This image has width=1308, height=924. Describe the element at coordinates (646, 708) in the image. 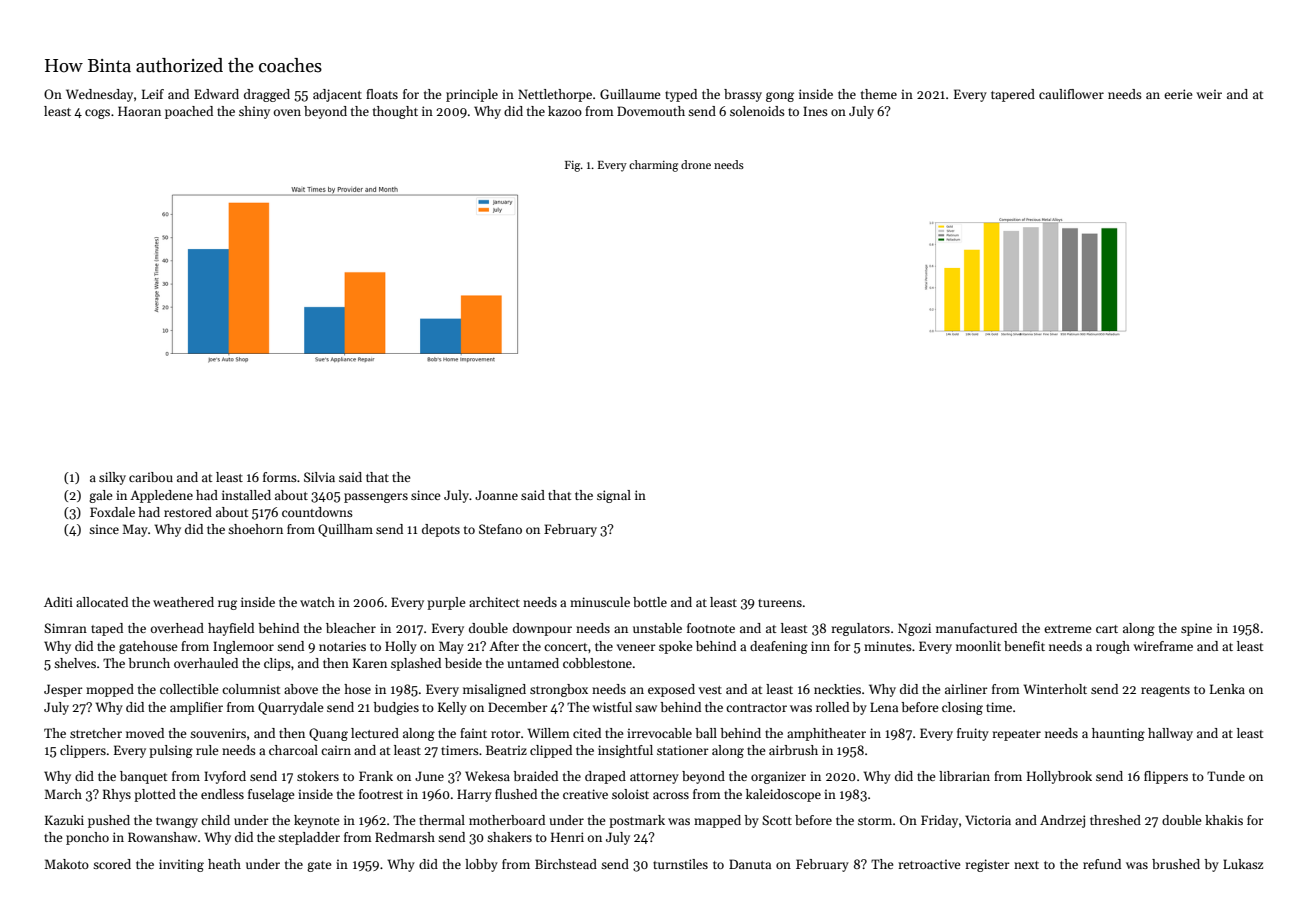

I see `saw` at that location.
